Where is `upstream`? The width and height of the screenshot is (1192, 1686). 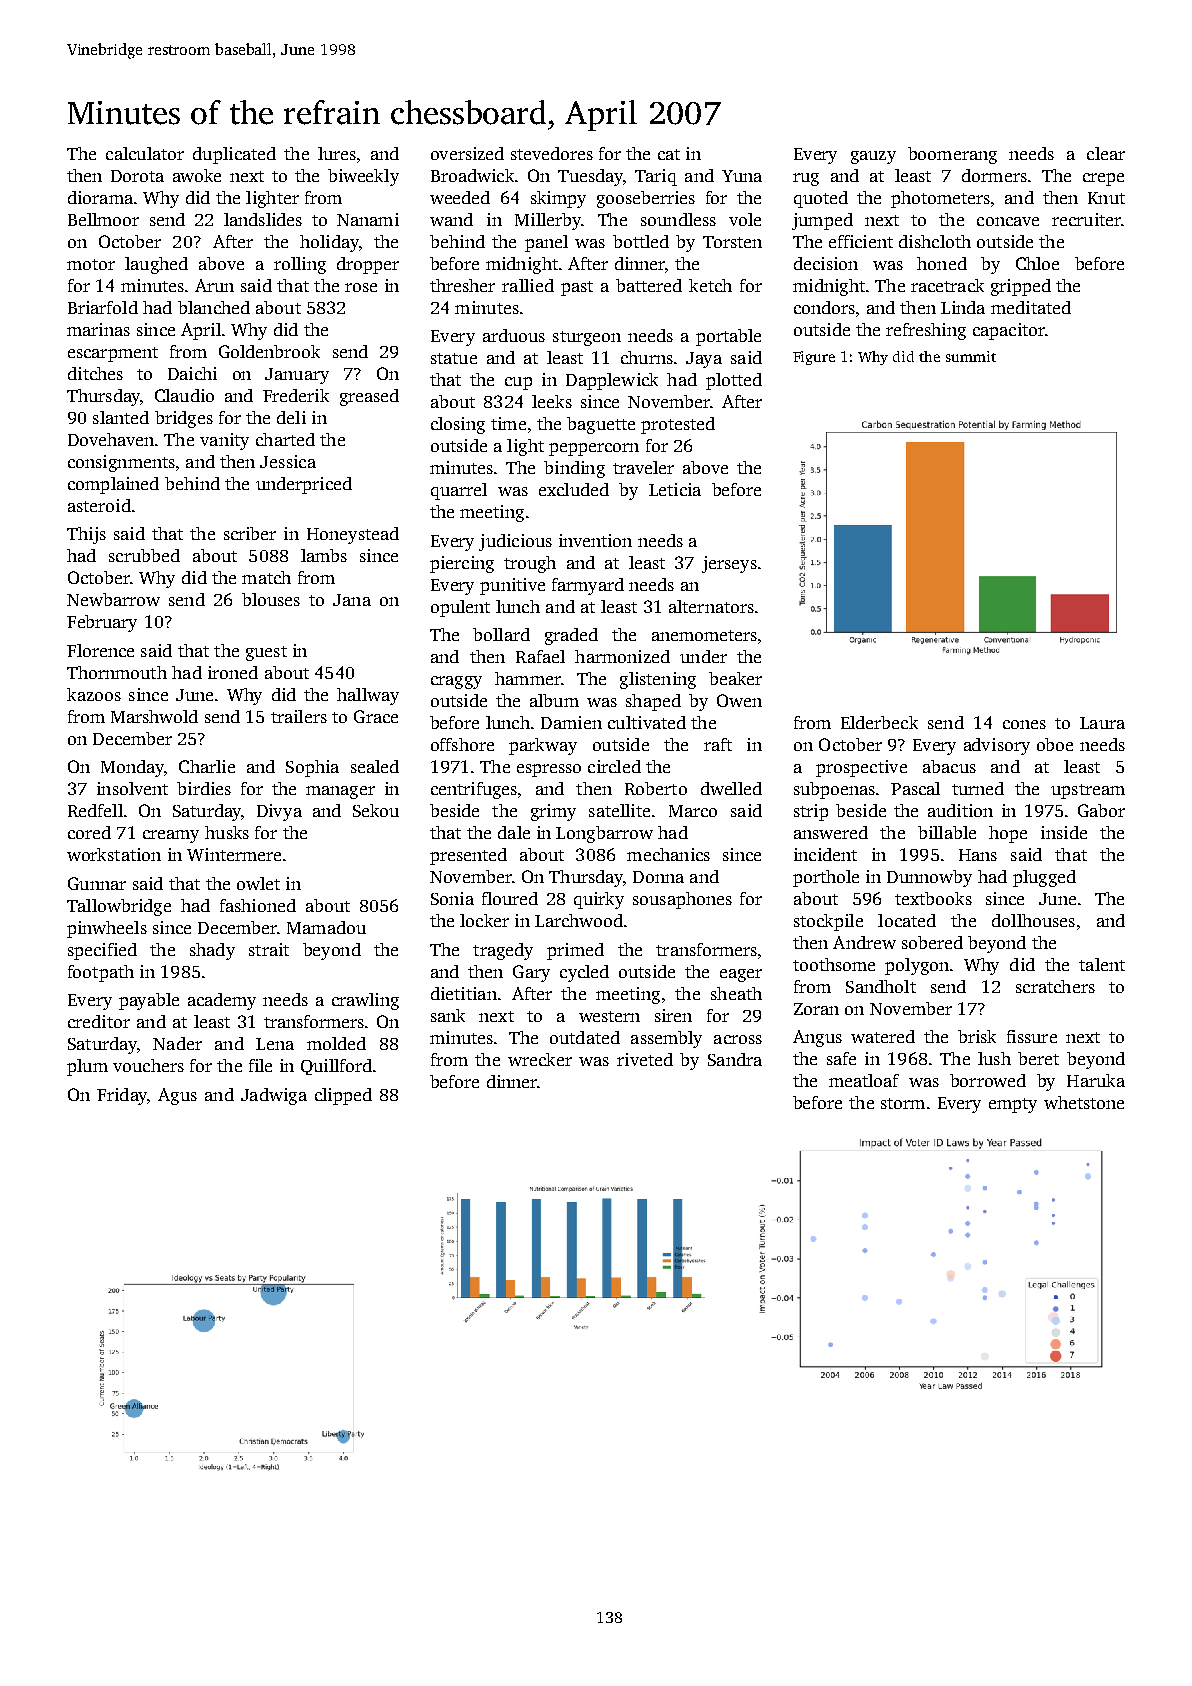
upstream is located at coordinates (1088, 791).
